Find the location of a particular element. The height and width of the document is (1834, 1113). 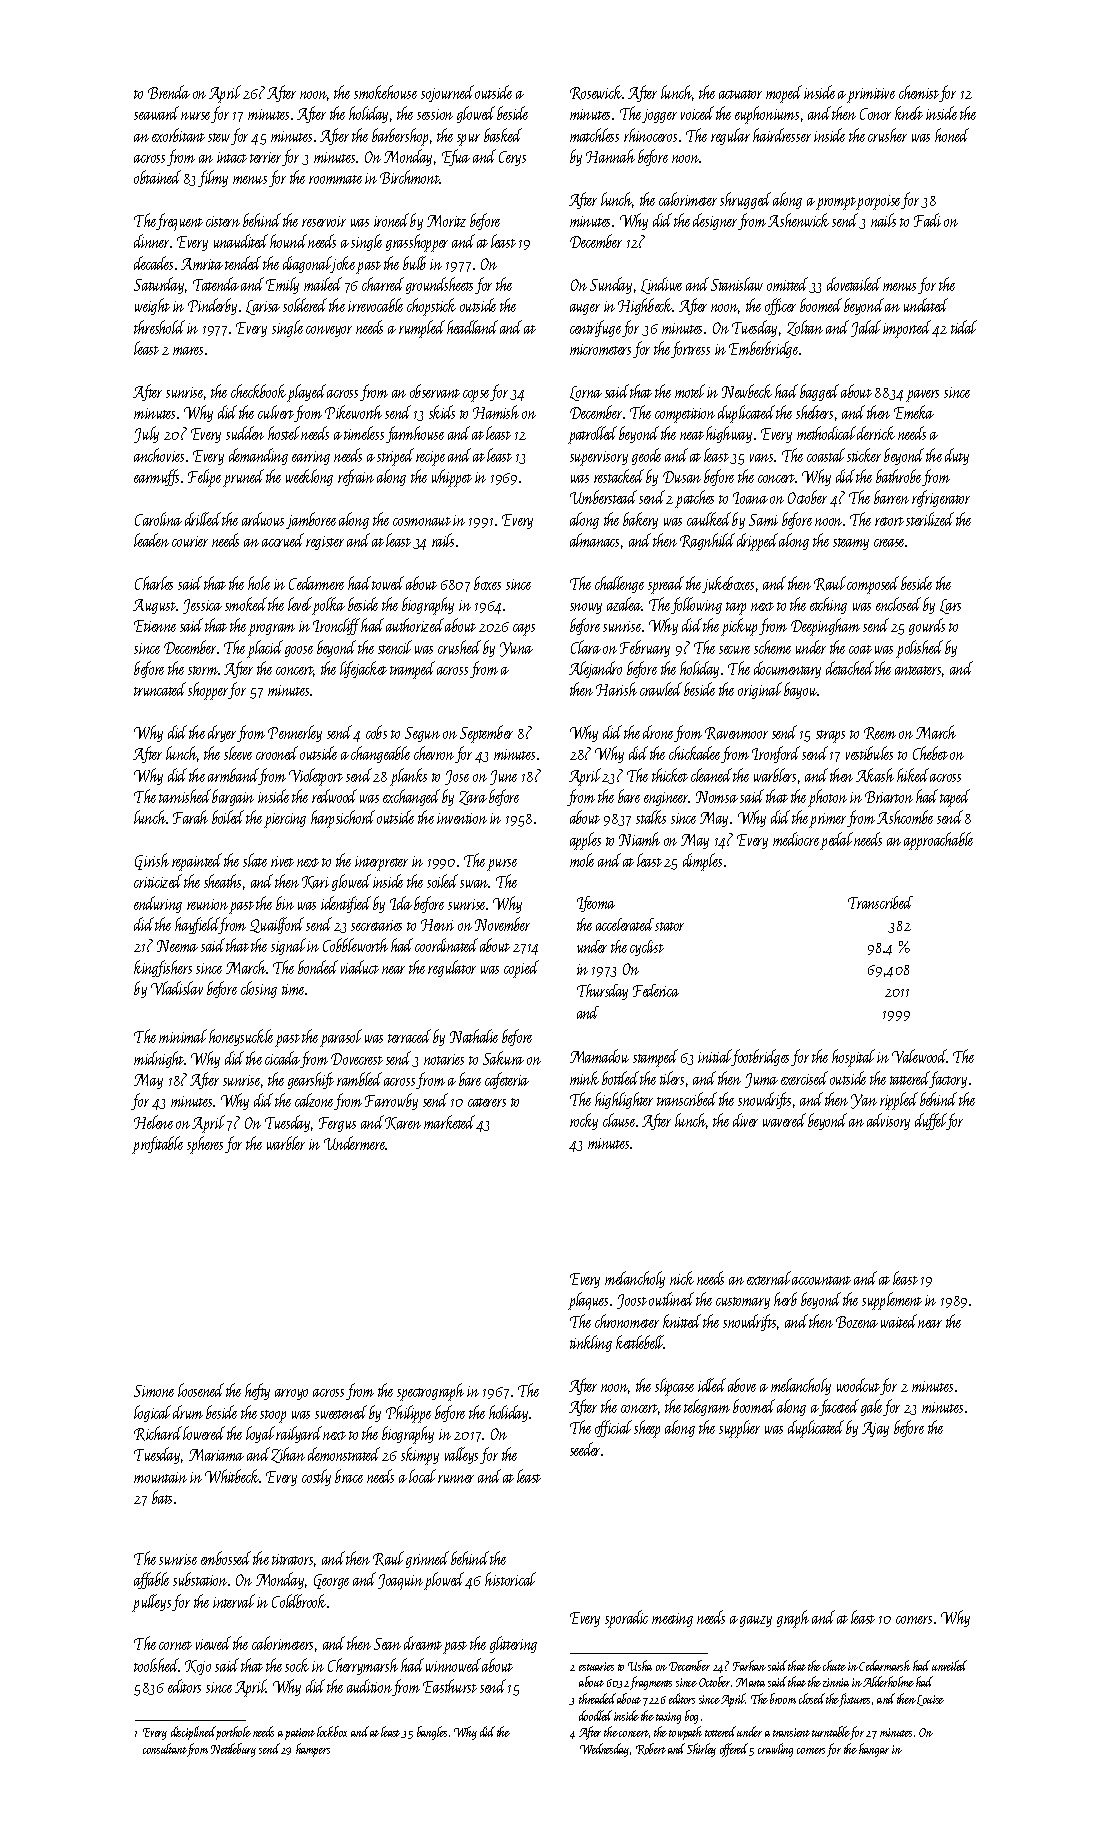

cyclist is located at coordinates (647, 948).
